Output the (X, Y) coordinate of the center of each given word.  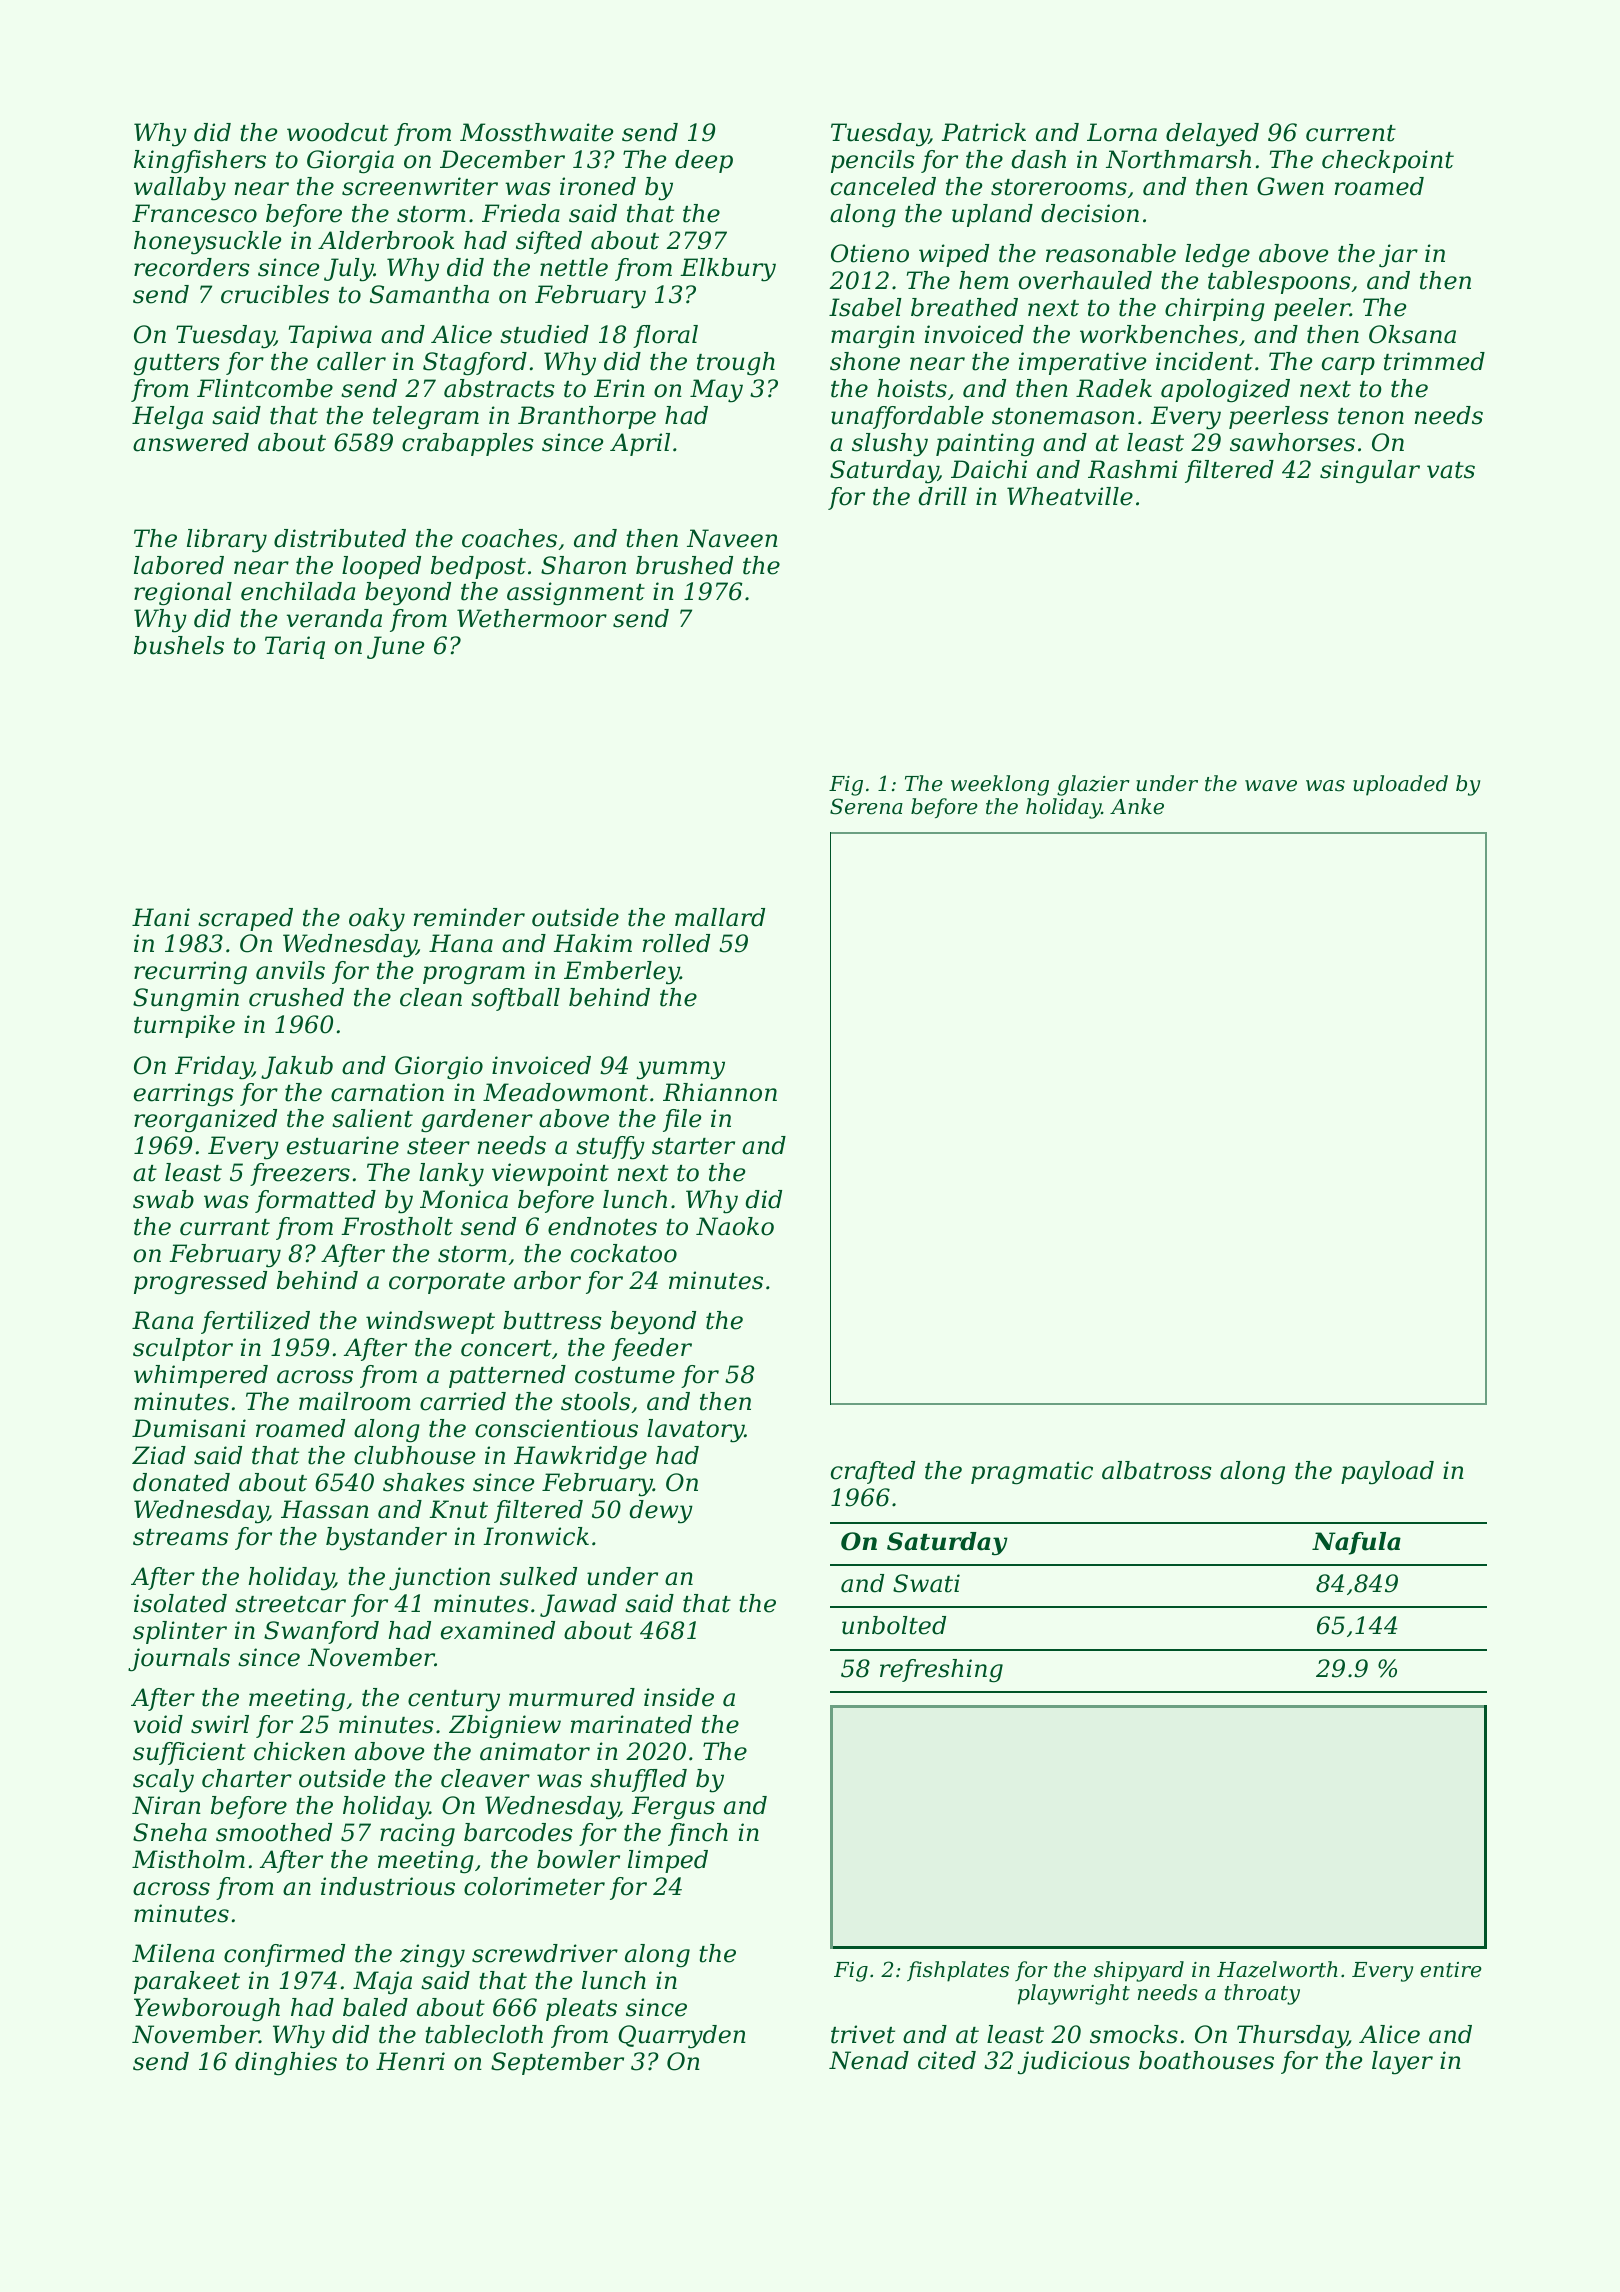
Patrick (983, 132)
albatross (1157, 1470)
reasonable (1111, 253)
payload (1387, 1473)
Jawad (578, 1605)
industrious (388, 1886)
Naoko (735, 1226)
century (454, 1701)
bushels (179, 645)
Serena (866, 806)
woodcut (337, 132)
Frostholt (397, 1226)
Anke (1137, 806)
